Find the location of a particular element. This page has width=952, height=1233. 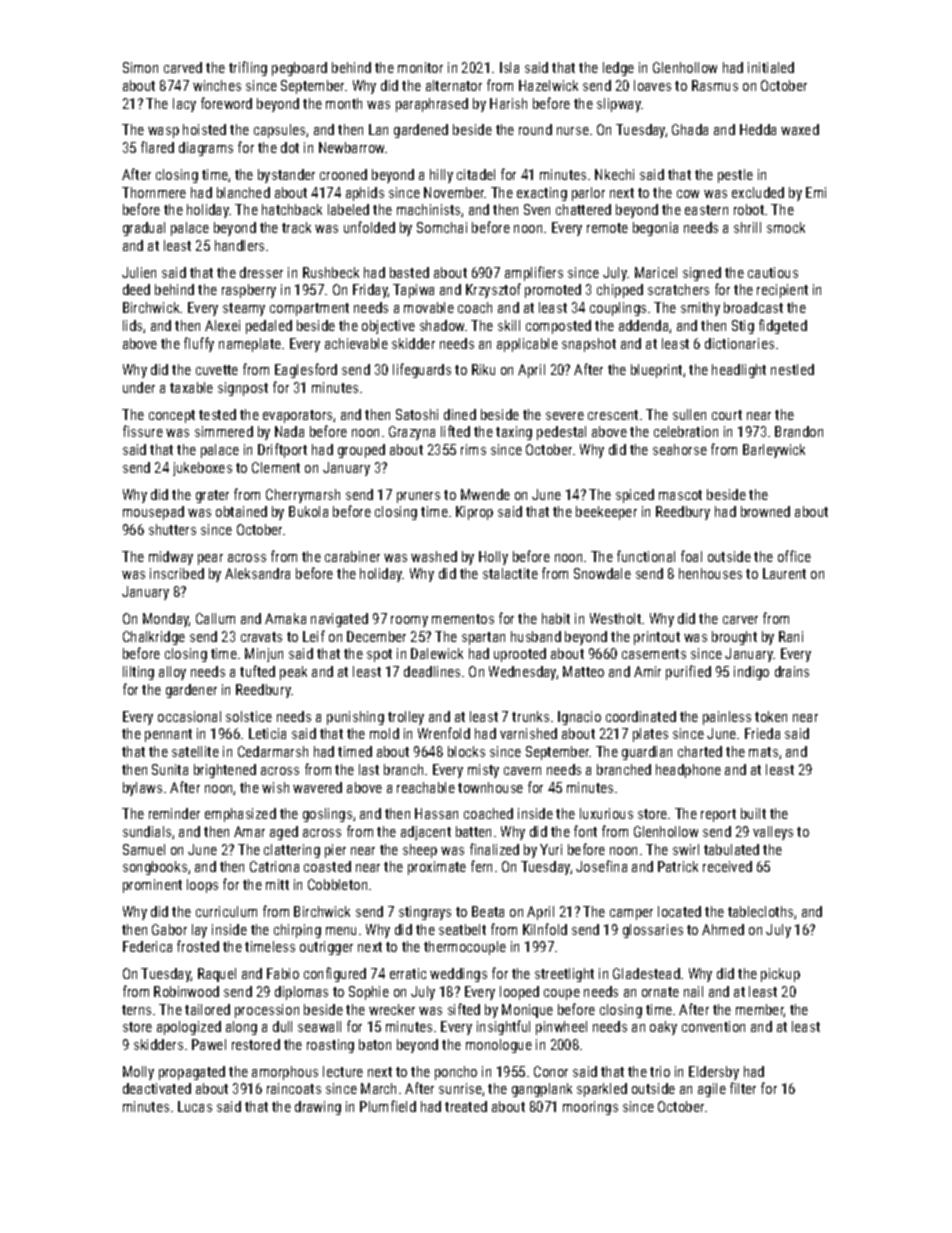

streetlight is located at coordinates (564, 975).
